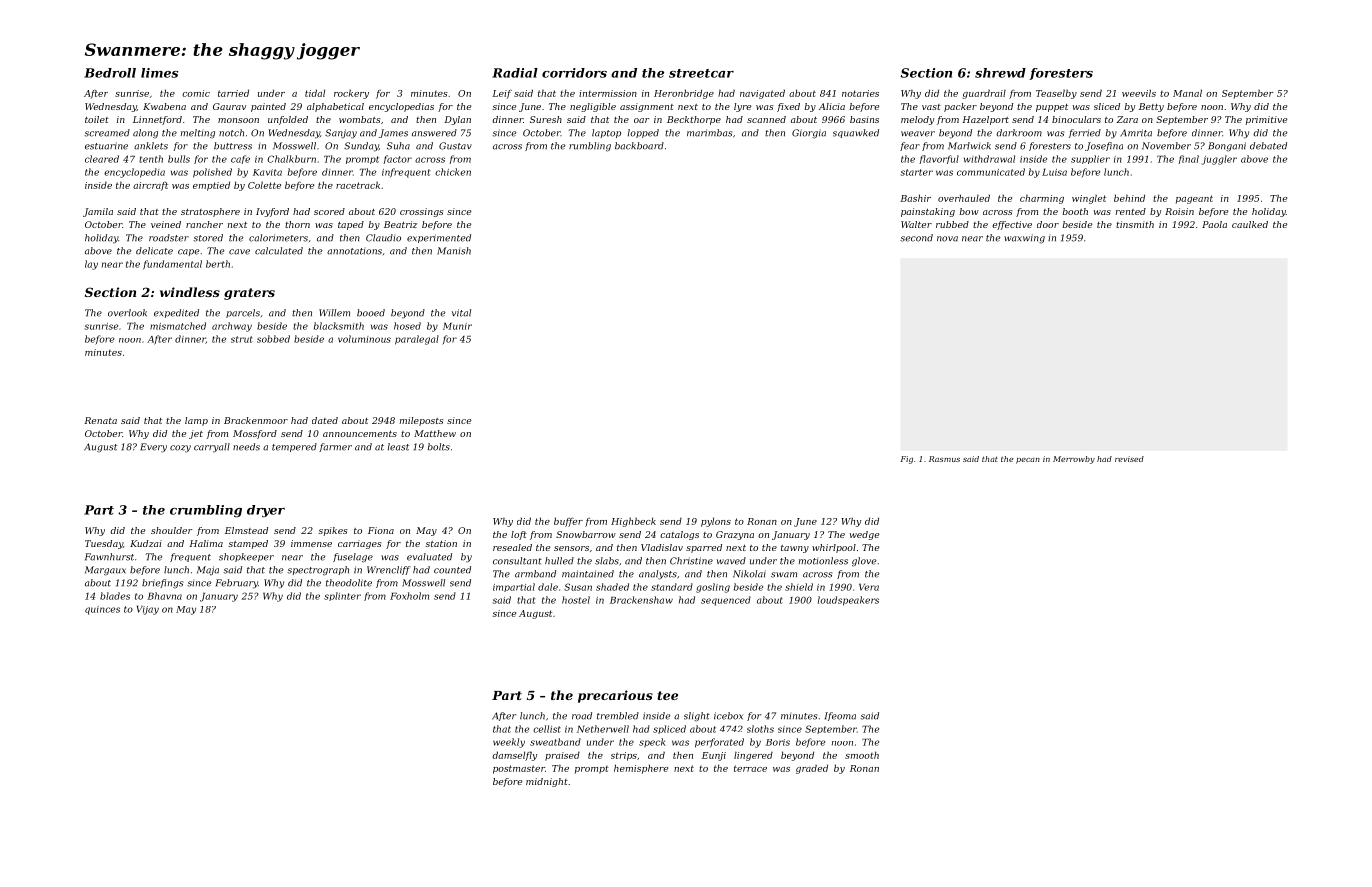 The height and width of the page is (887, 1372). Describe the element at coordinates (238, 120) in the page. I see `monsoon` at that location.
